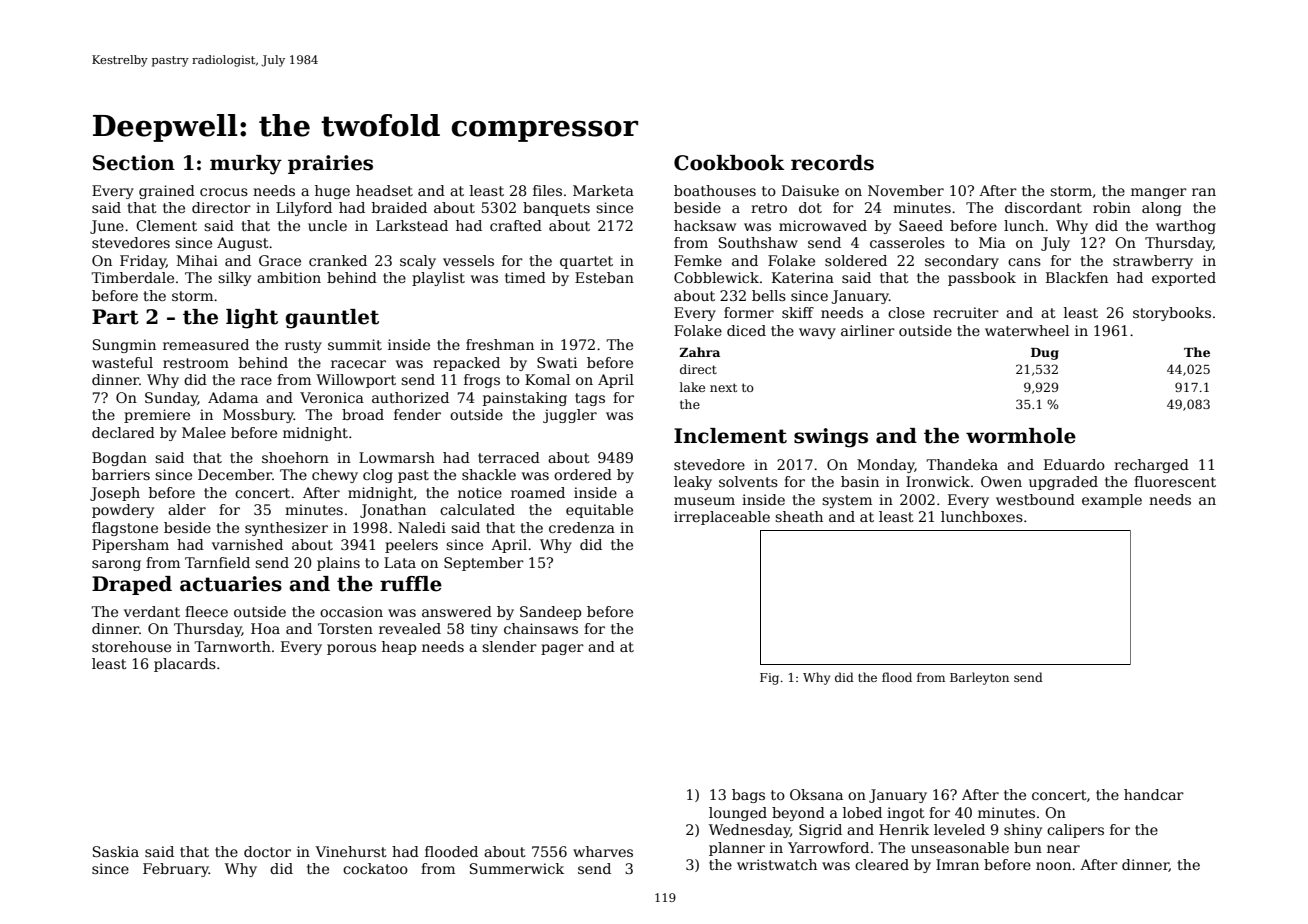  I want to click on Oksana, so click(816, 794).
